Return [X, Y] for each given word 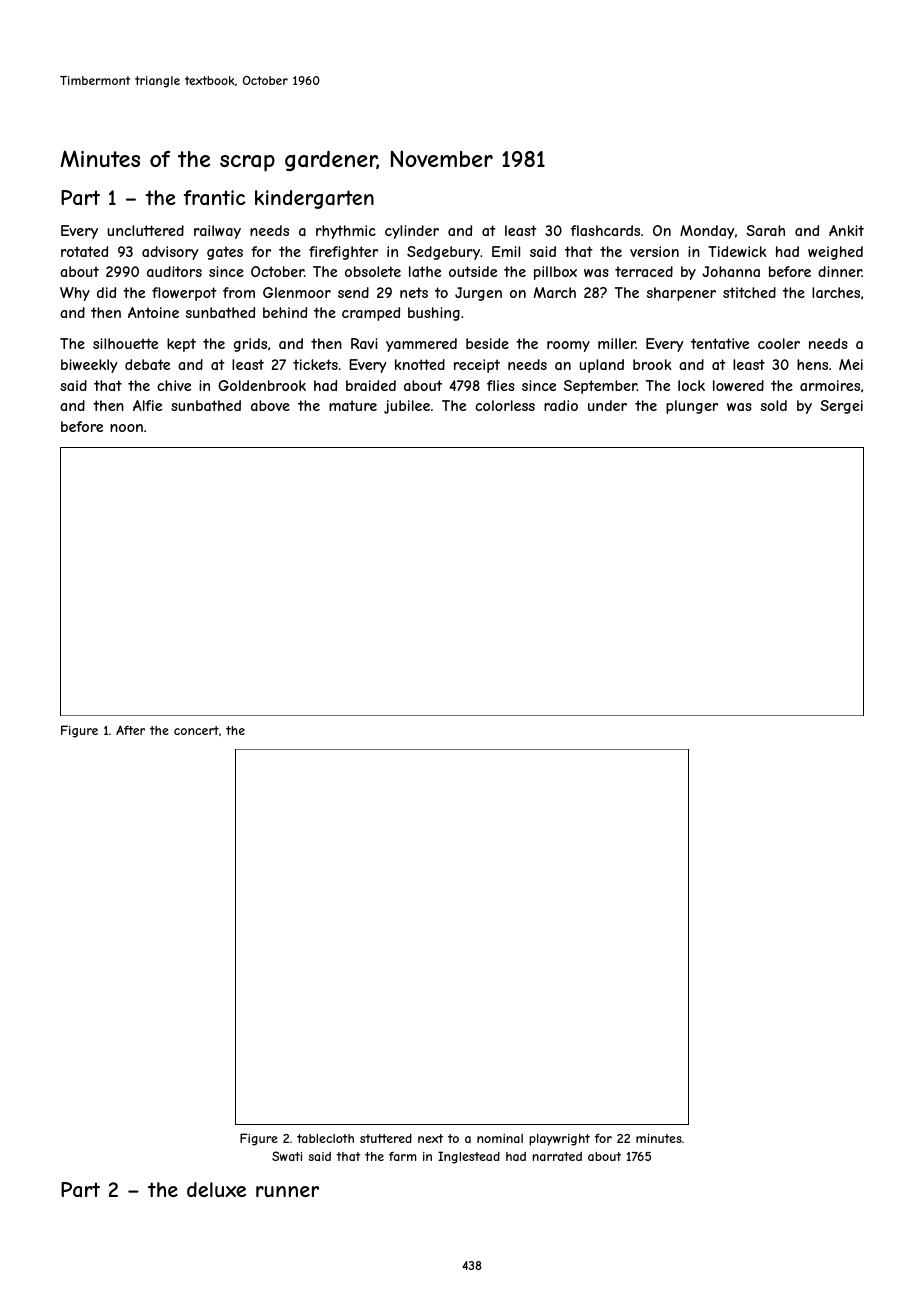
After [130, 730]
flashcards [605, 230]
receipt [477, 366]
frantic [215, 197]
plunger [692, 407]
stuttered [386, 1138]
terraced [644, 271]
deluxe [216, 1189]
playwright [559, 1140]
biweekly [89, 366]
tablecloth [325, 1138]
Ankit [846, 230]
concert [196, 730]
